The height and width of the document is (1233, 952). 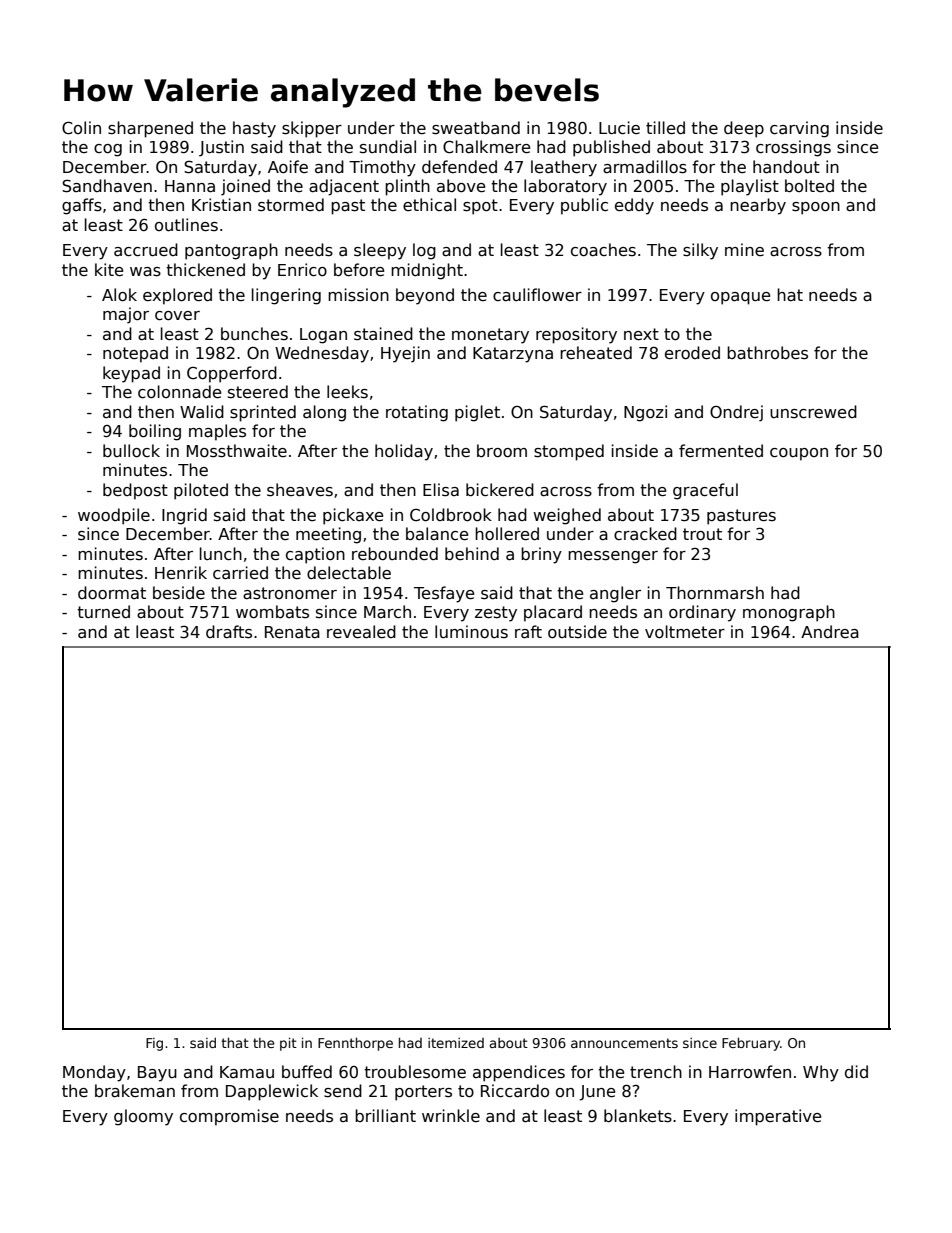 What do you see at coordinates (480, 207) in the document?
I see `spot` at bounding box center [480, 207].
